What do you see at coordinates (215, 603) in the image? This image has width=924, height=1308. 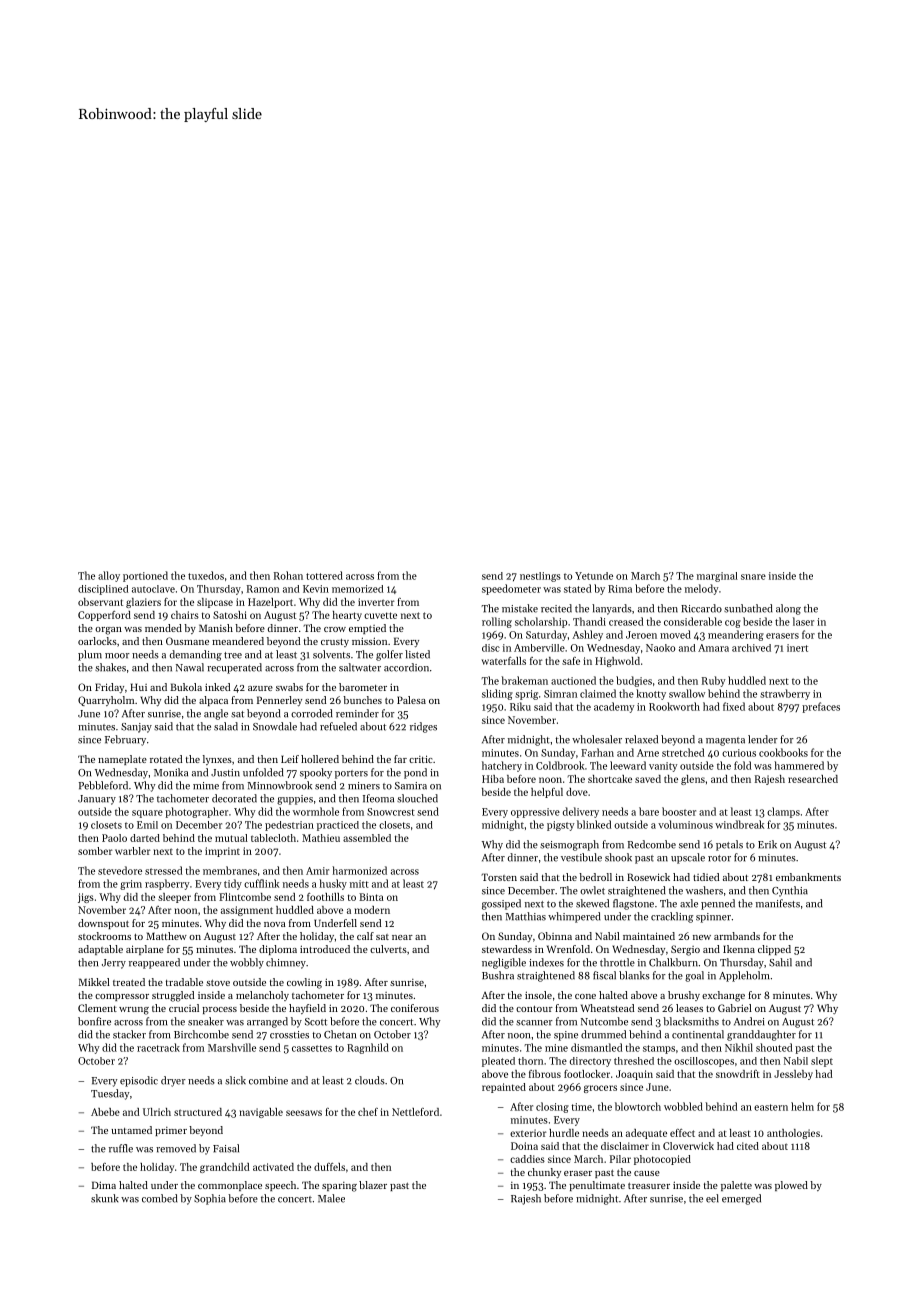 I see `slipcase` at bounding box center [215, 603].
